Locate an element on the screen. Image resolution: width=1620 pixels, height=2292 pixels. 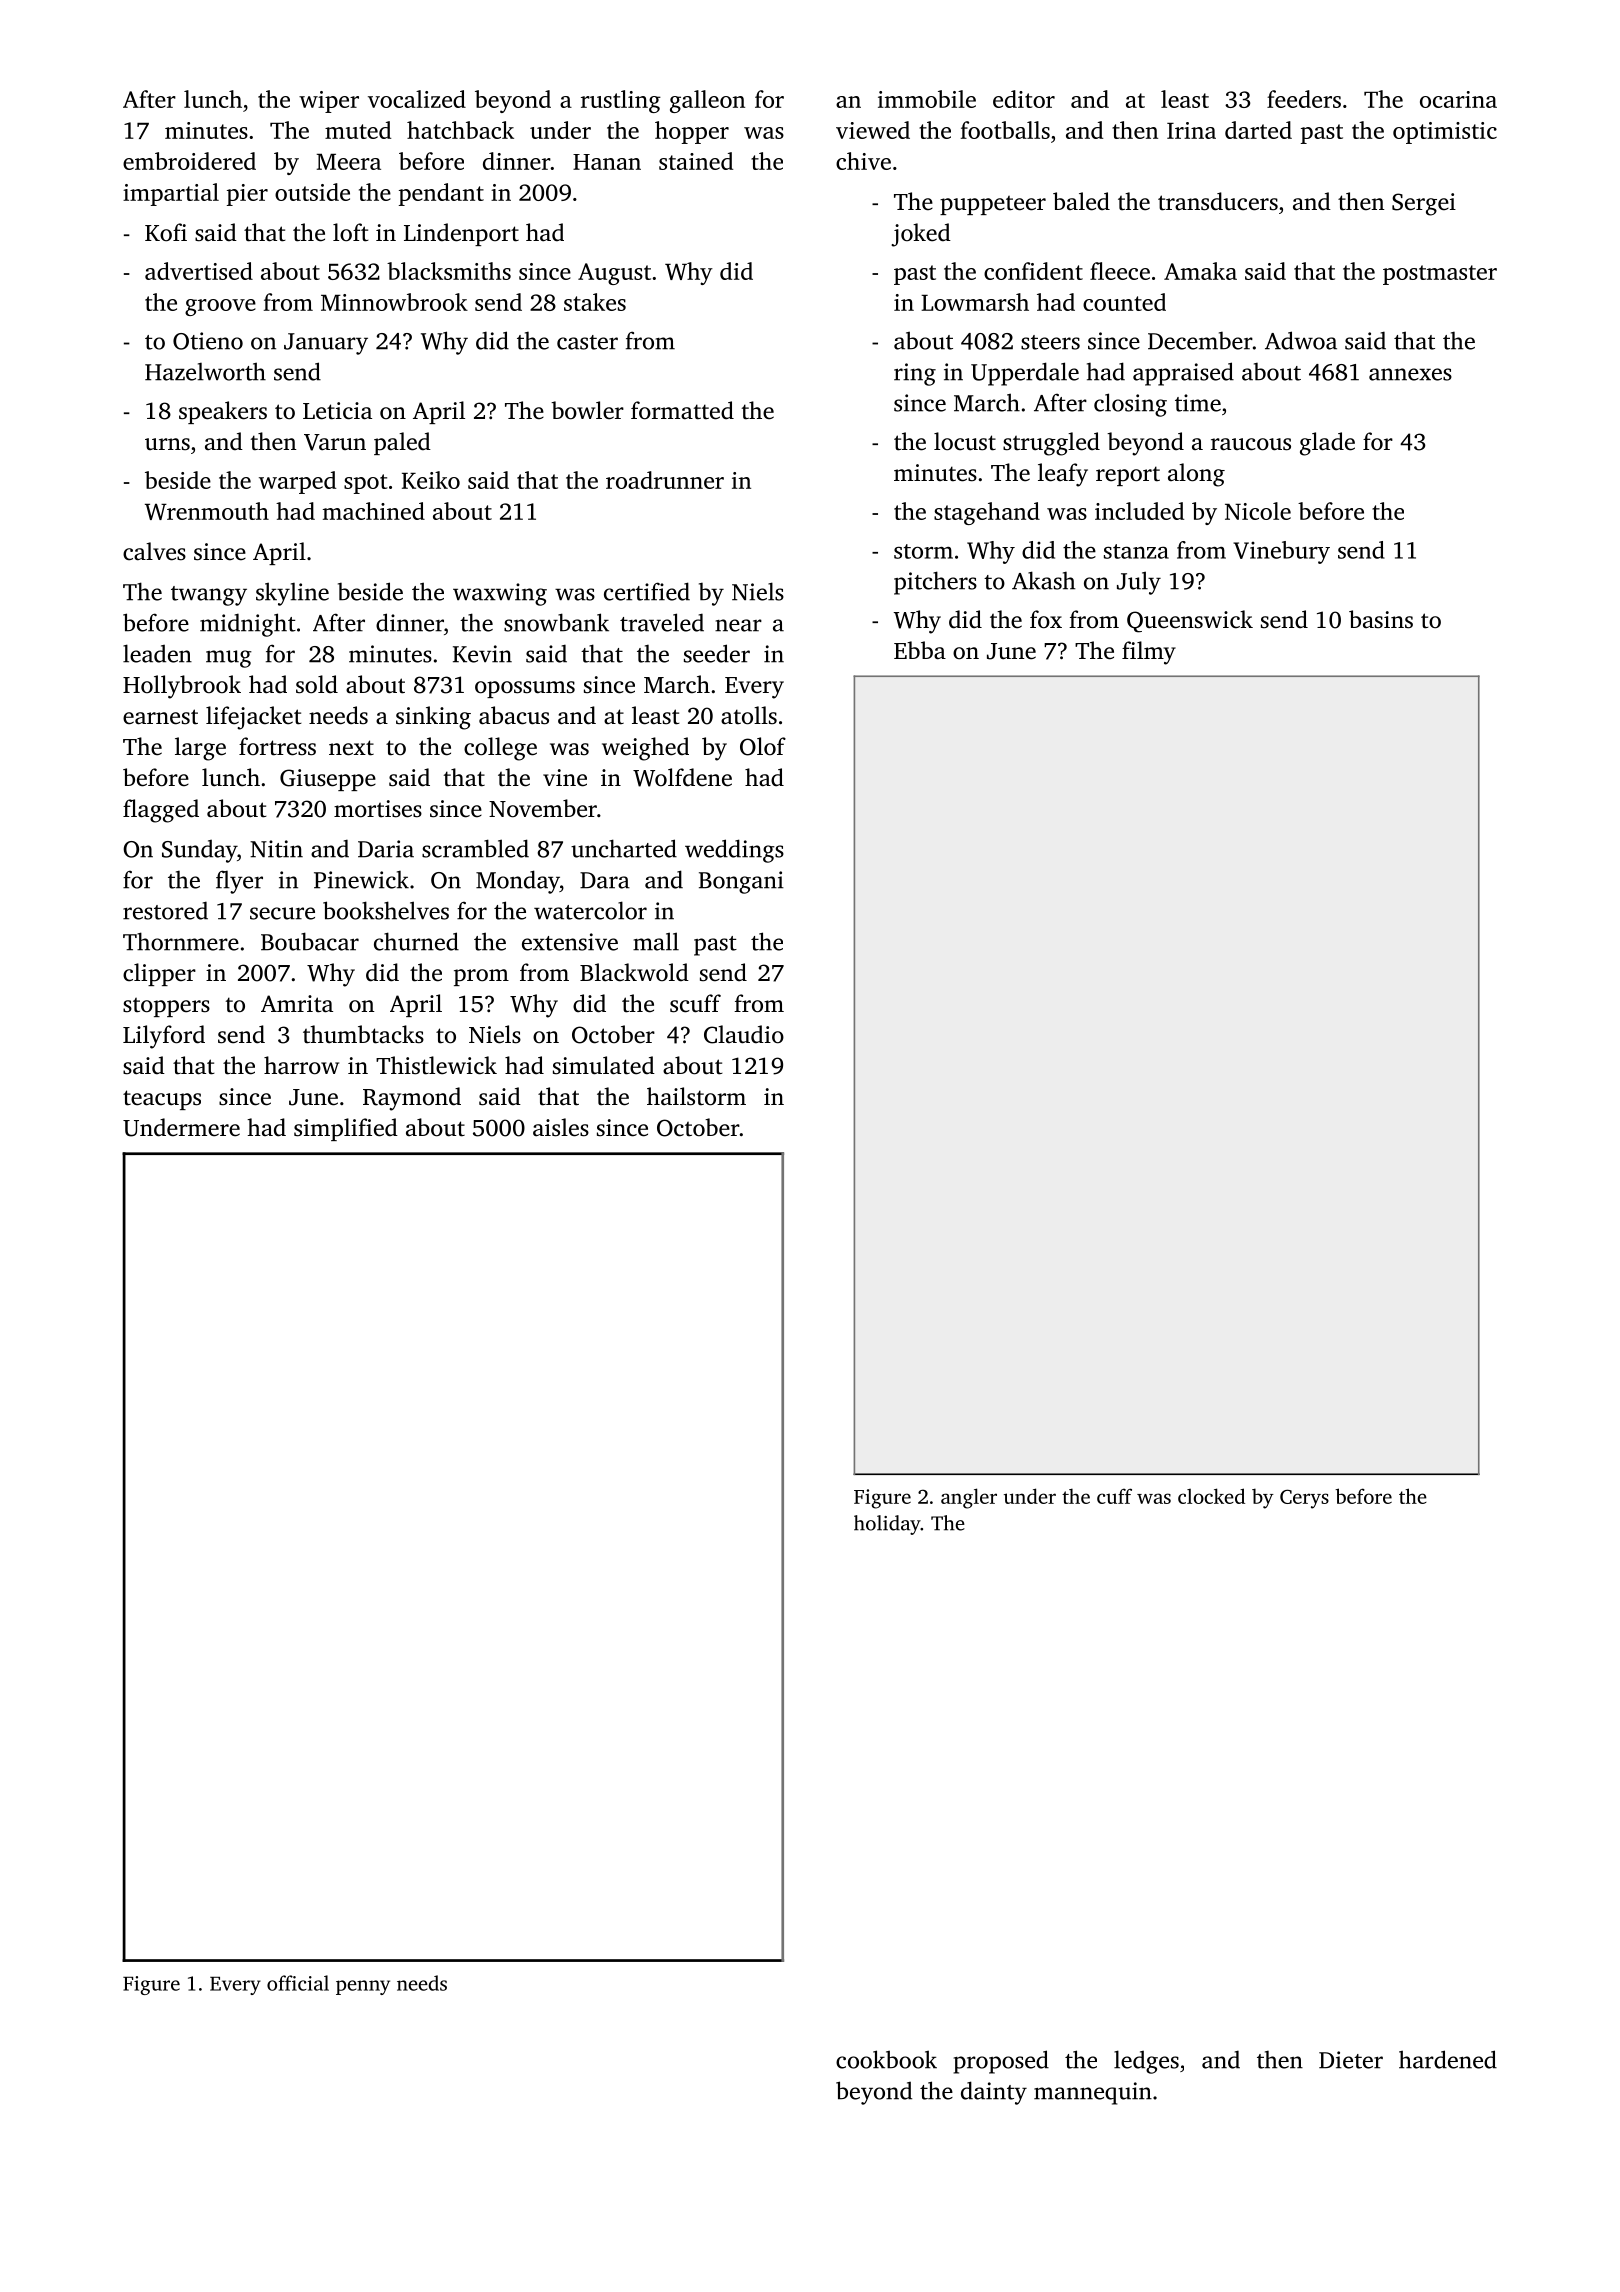
official is located at coordinates (298, 1983).
